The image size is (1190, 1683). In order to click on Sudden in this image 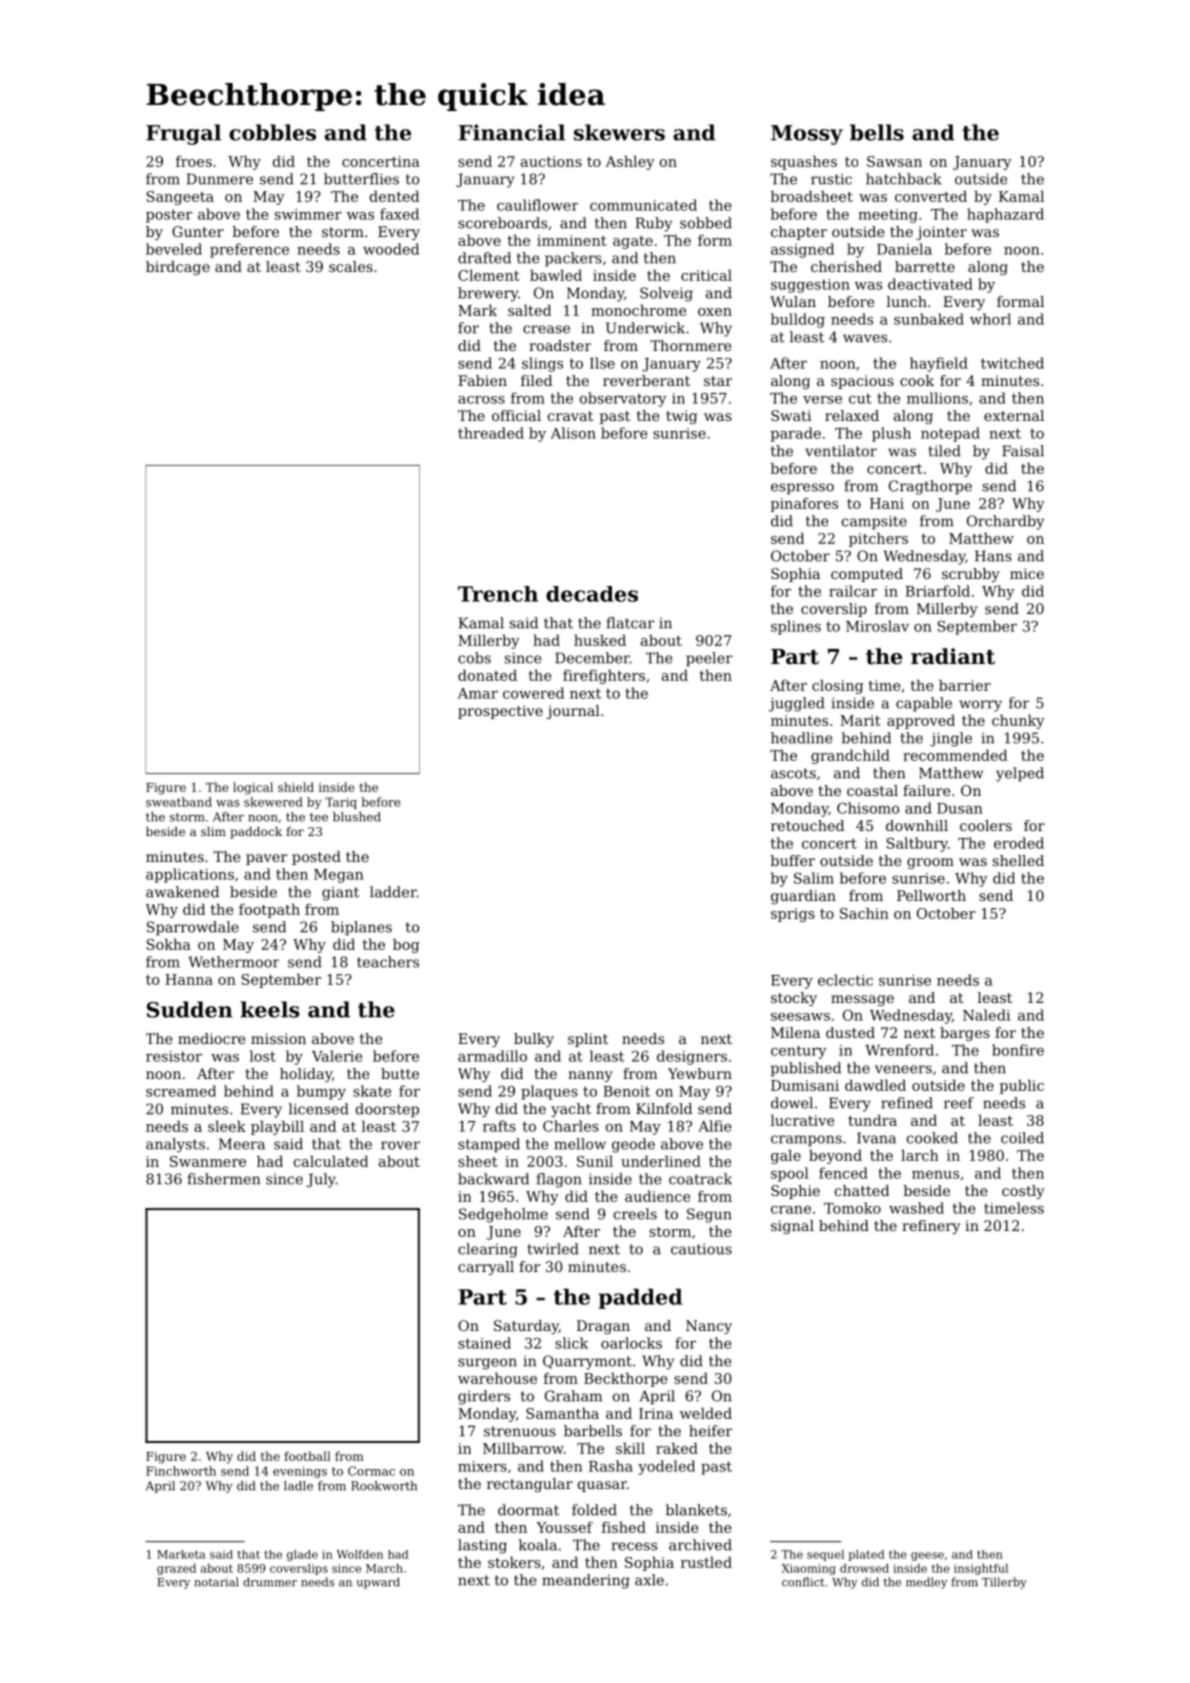, I will do `click(190, 1009)`.
